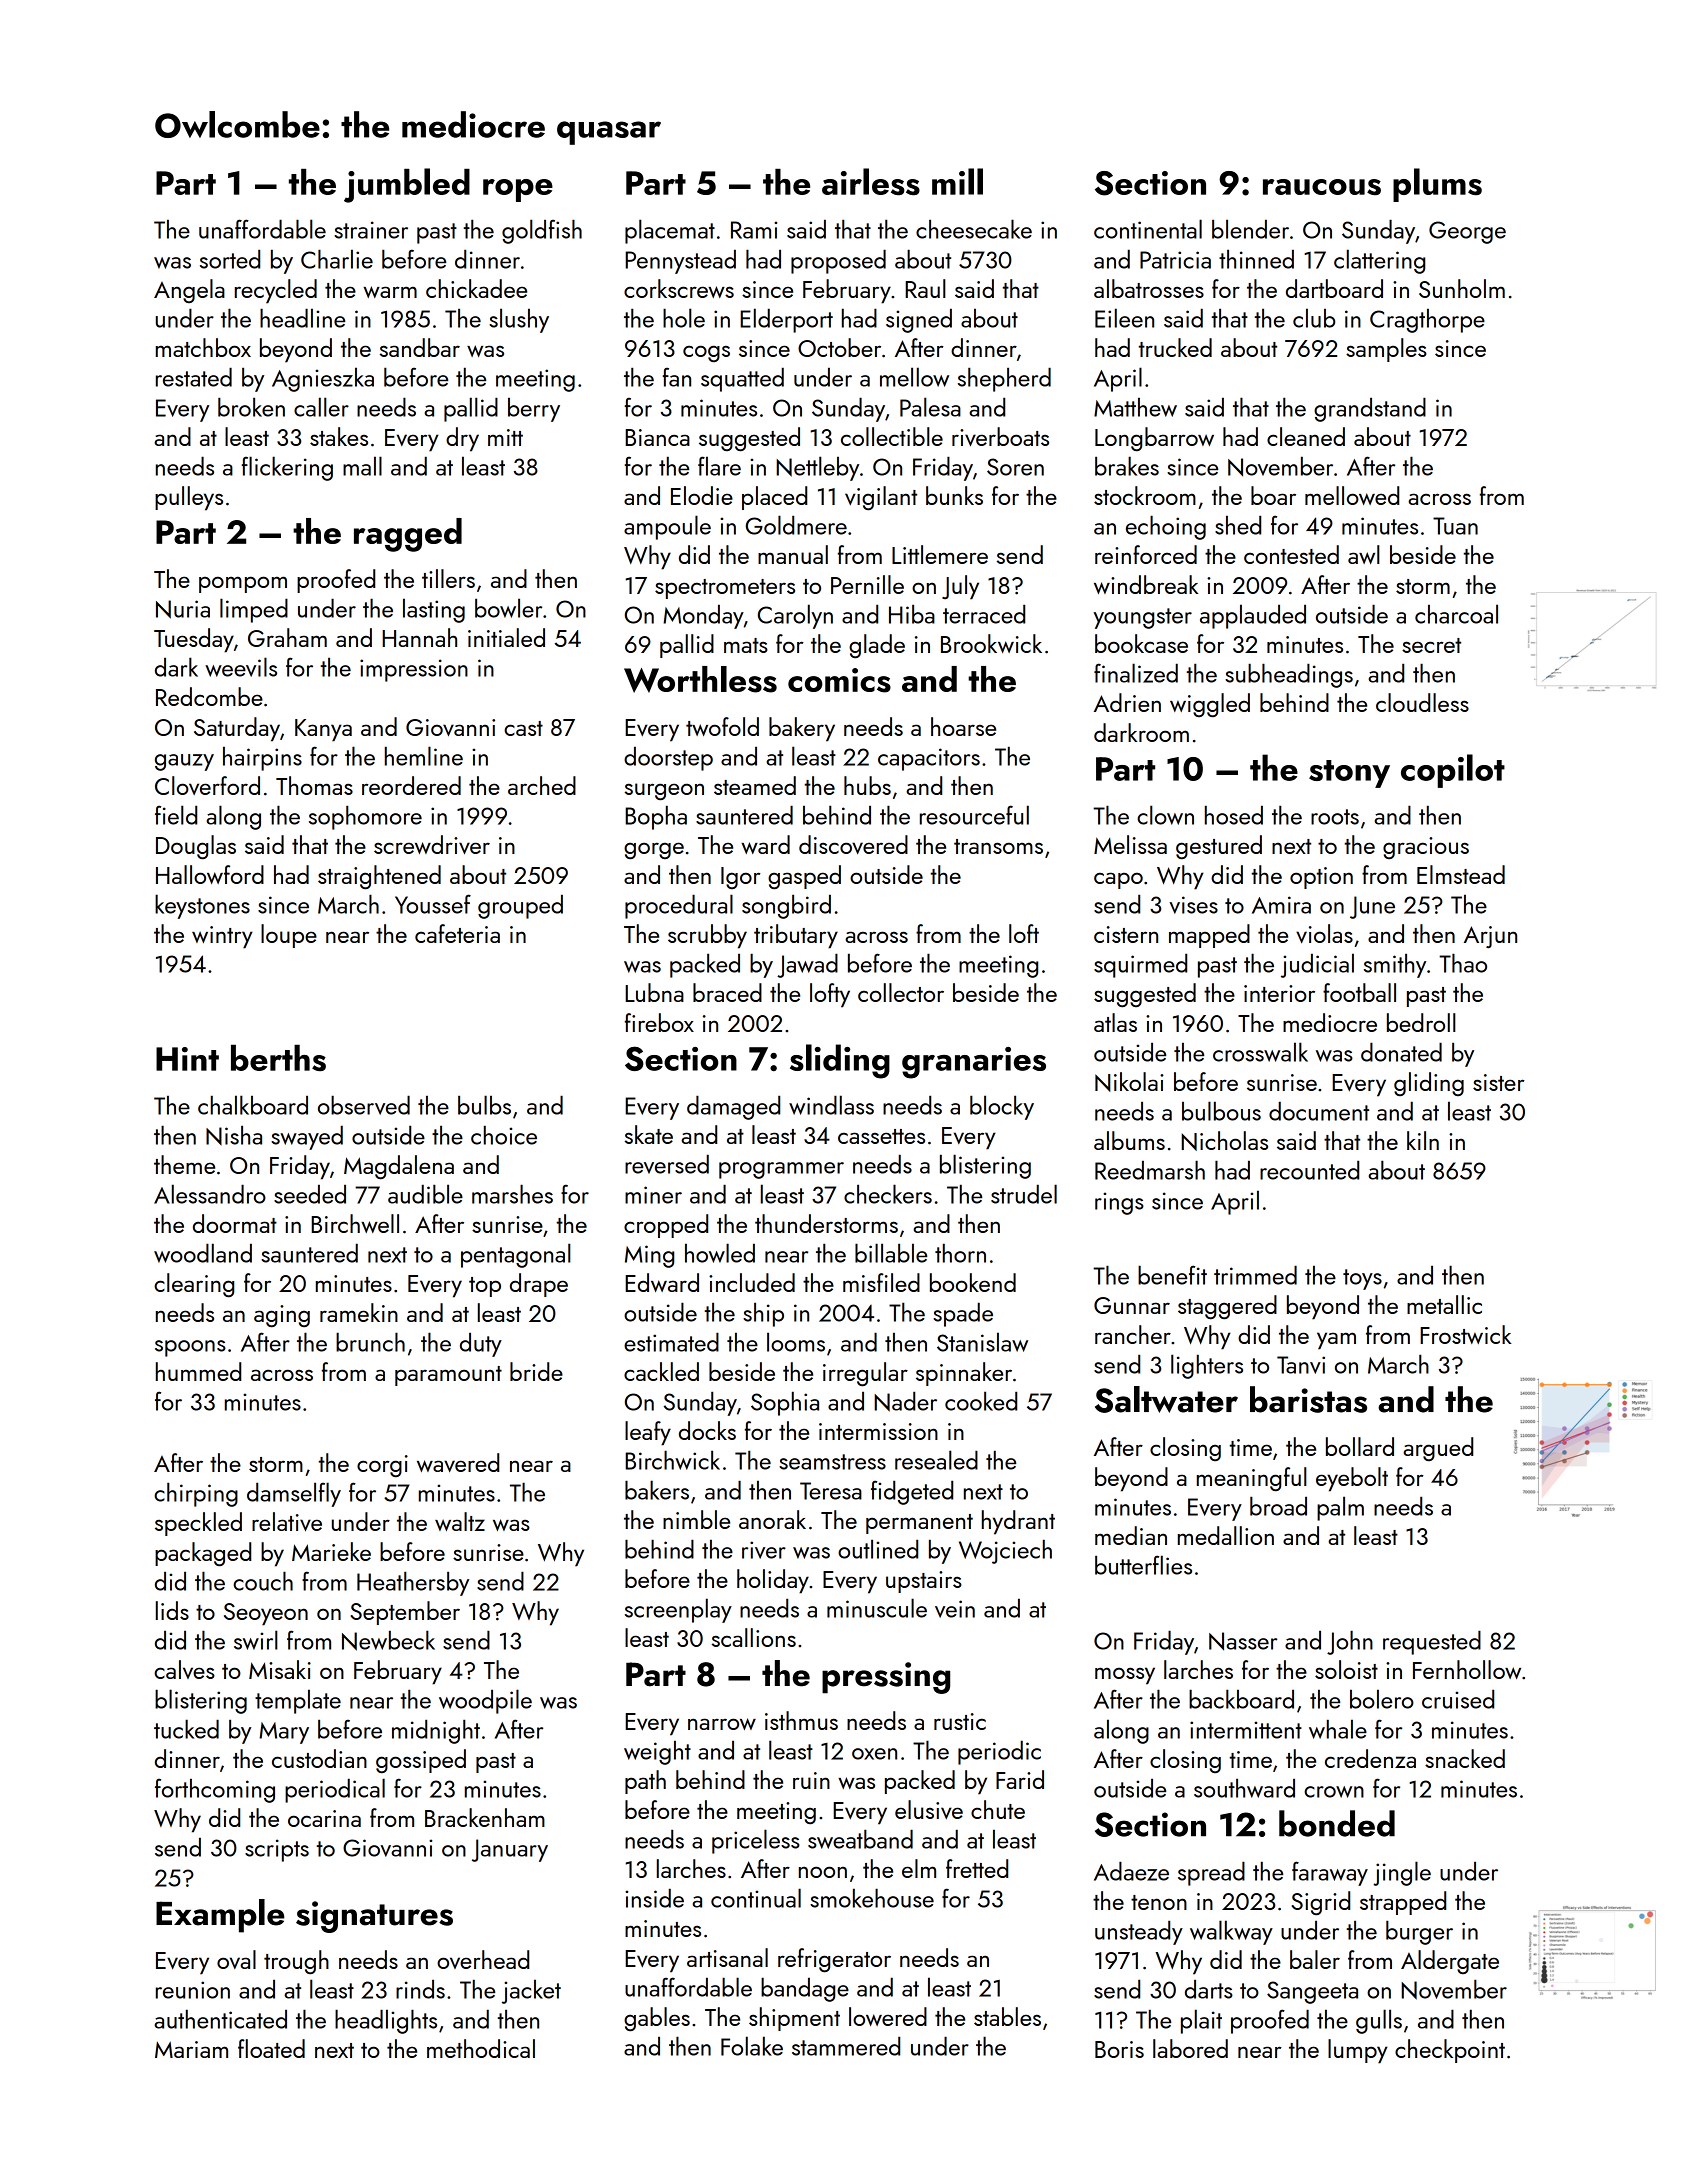  What do you see at coordinates (796, 1342) in the screenshot?
I see `looms` at bounding box center [796, 1342].
